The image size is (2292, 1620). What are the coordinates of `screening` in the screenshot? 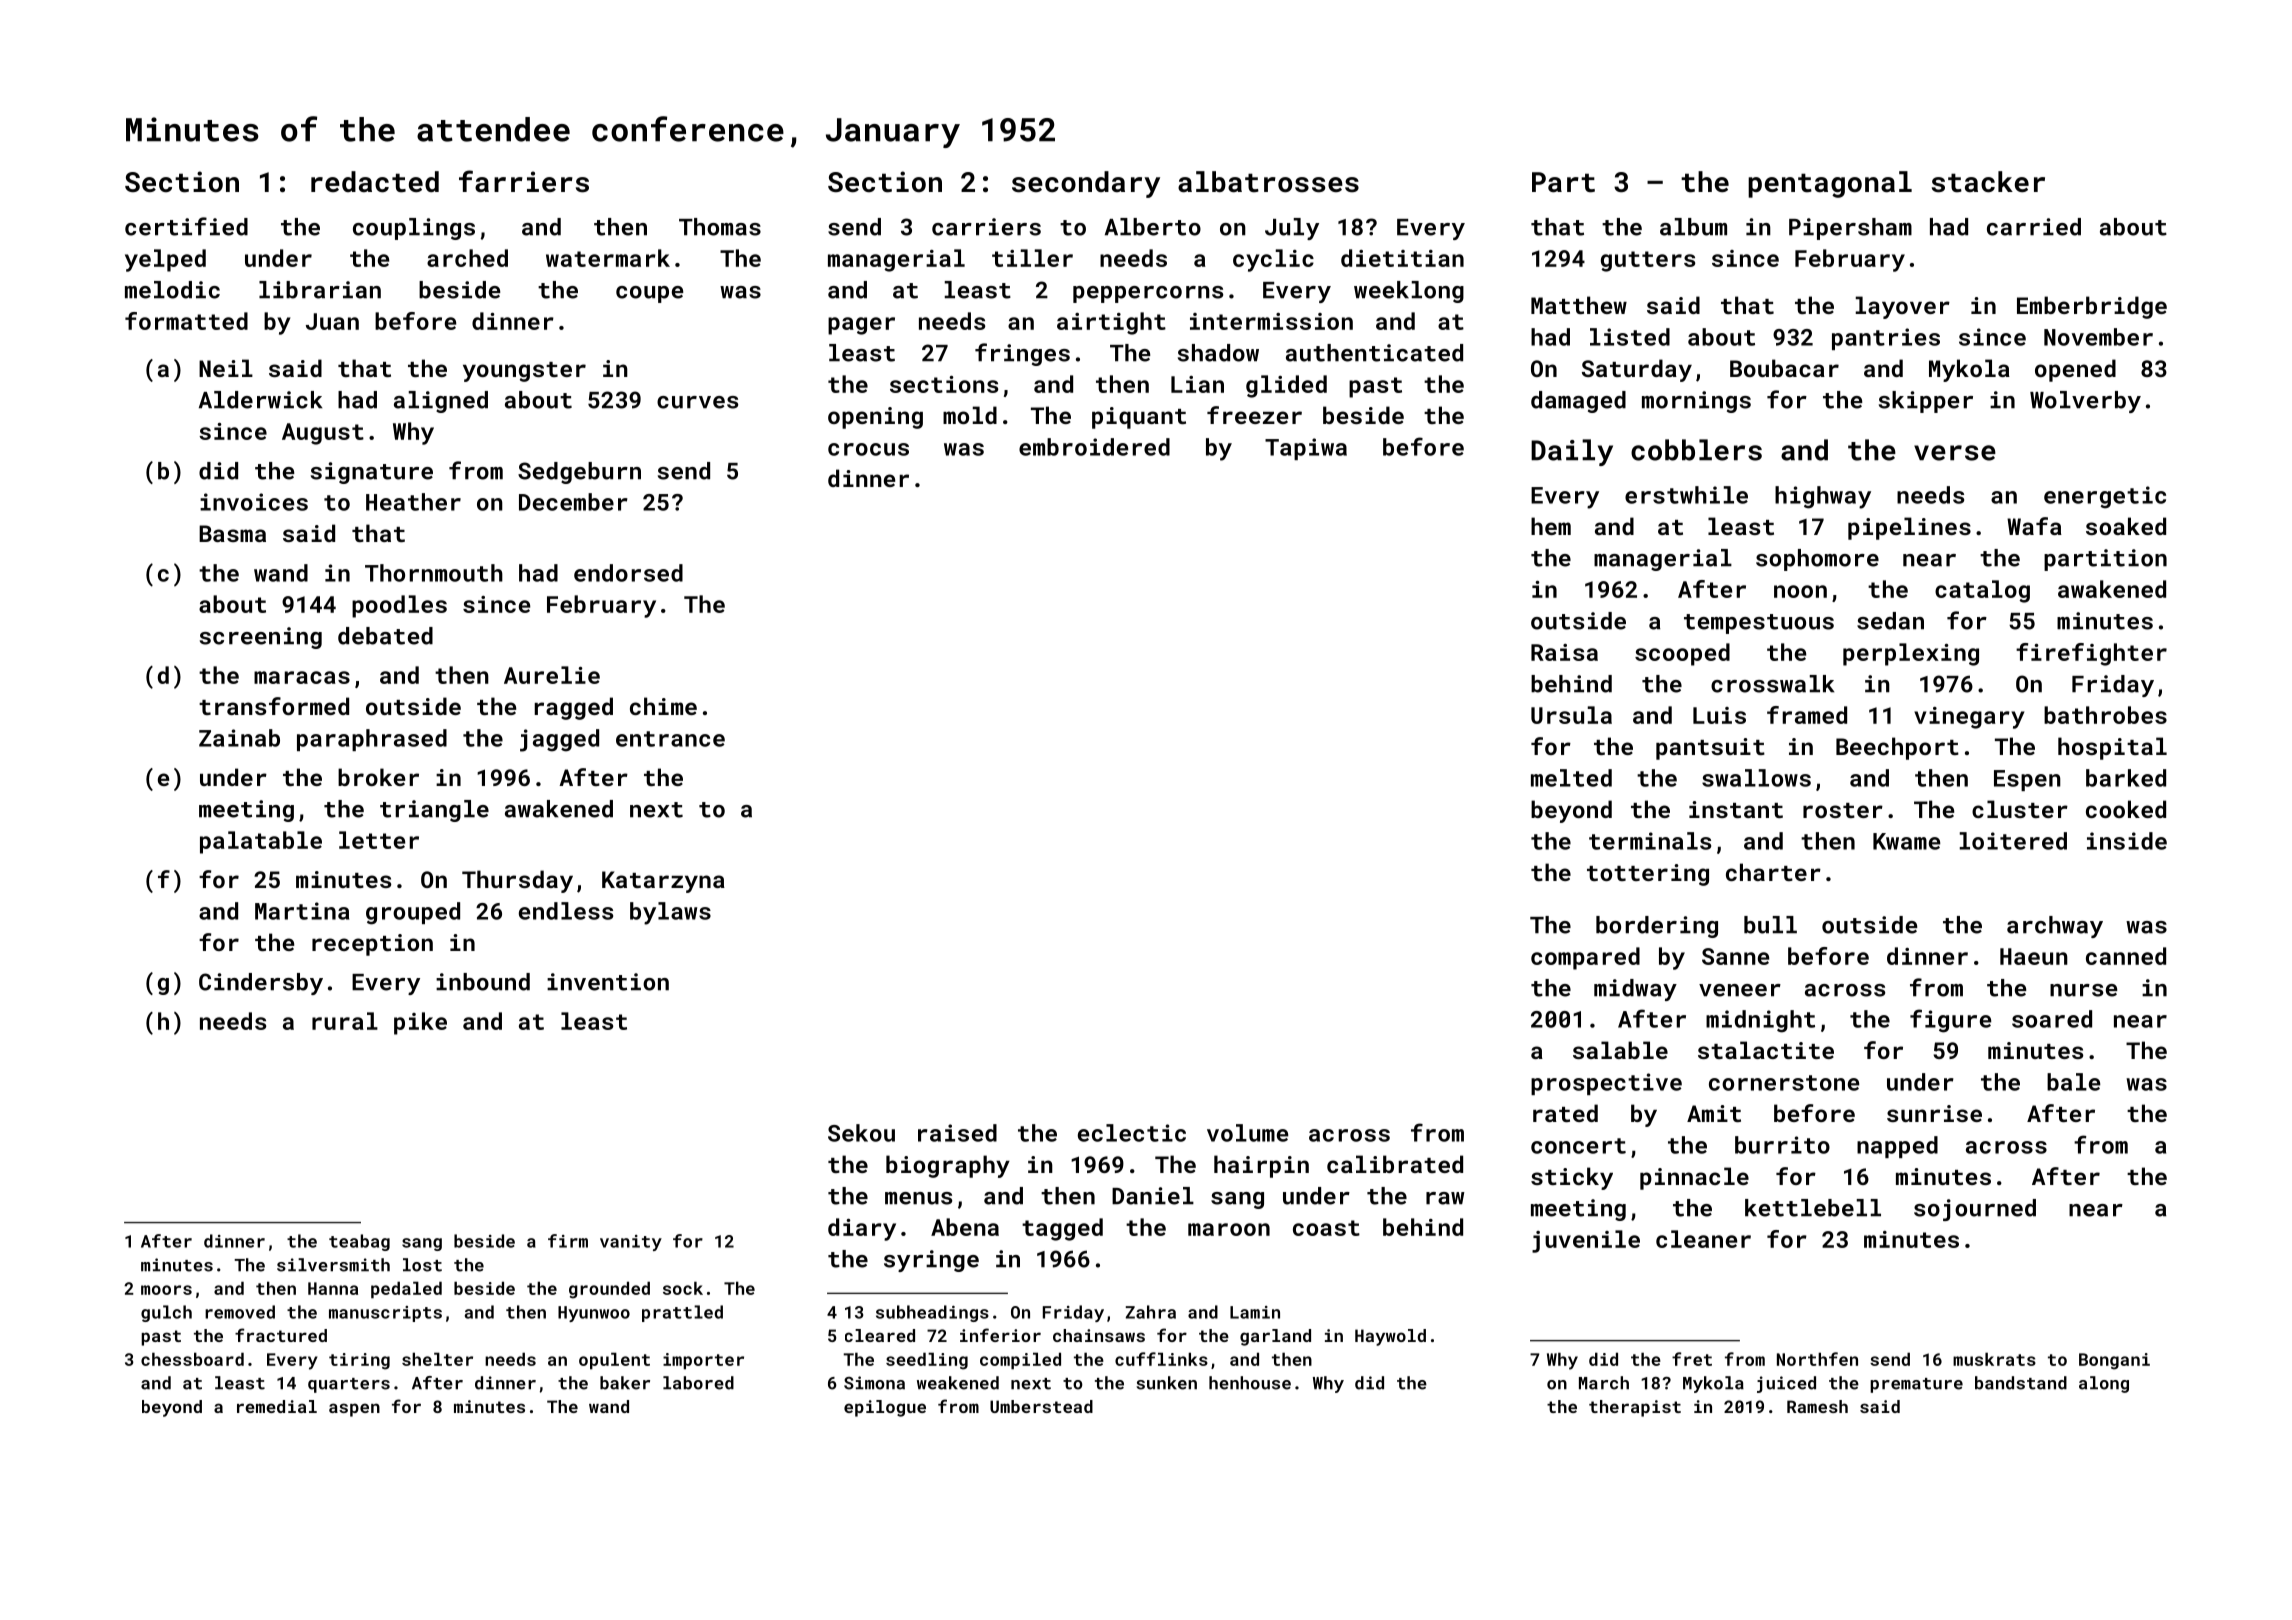 It's located at (261, 638).
